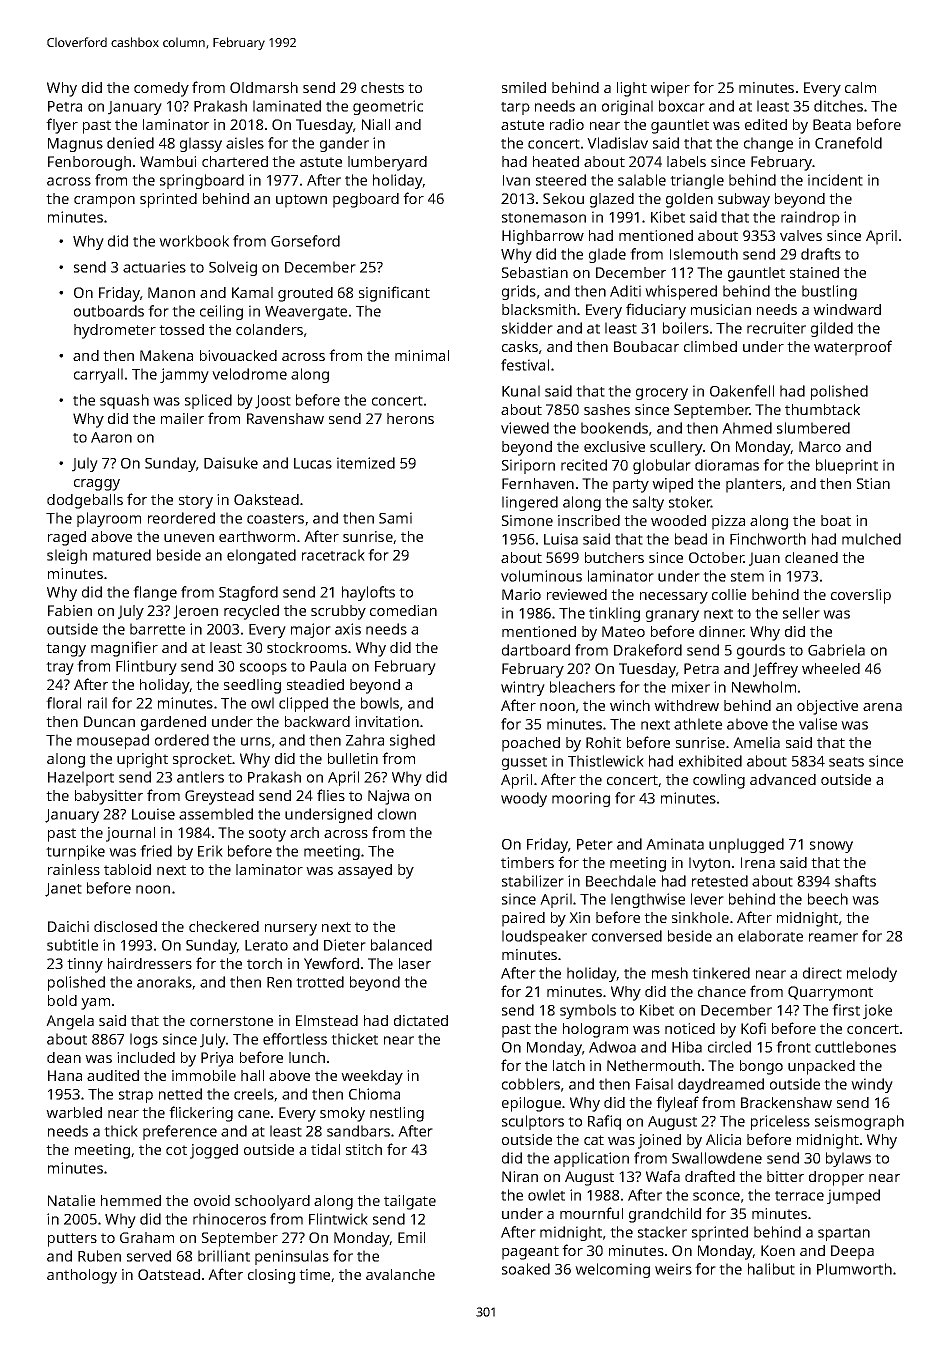 This document has width=952, height=1352. Describe the element at coordinates (836, 650) in the document. I see `Gabriela` at that location.
